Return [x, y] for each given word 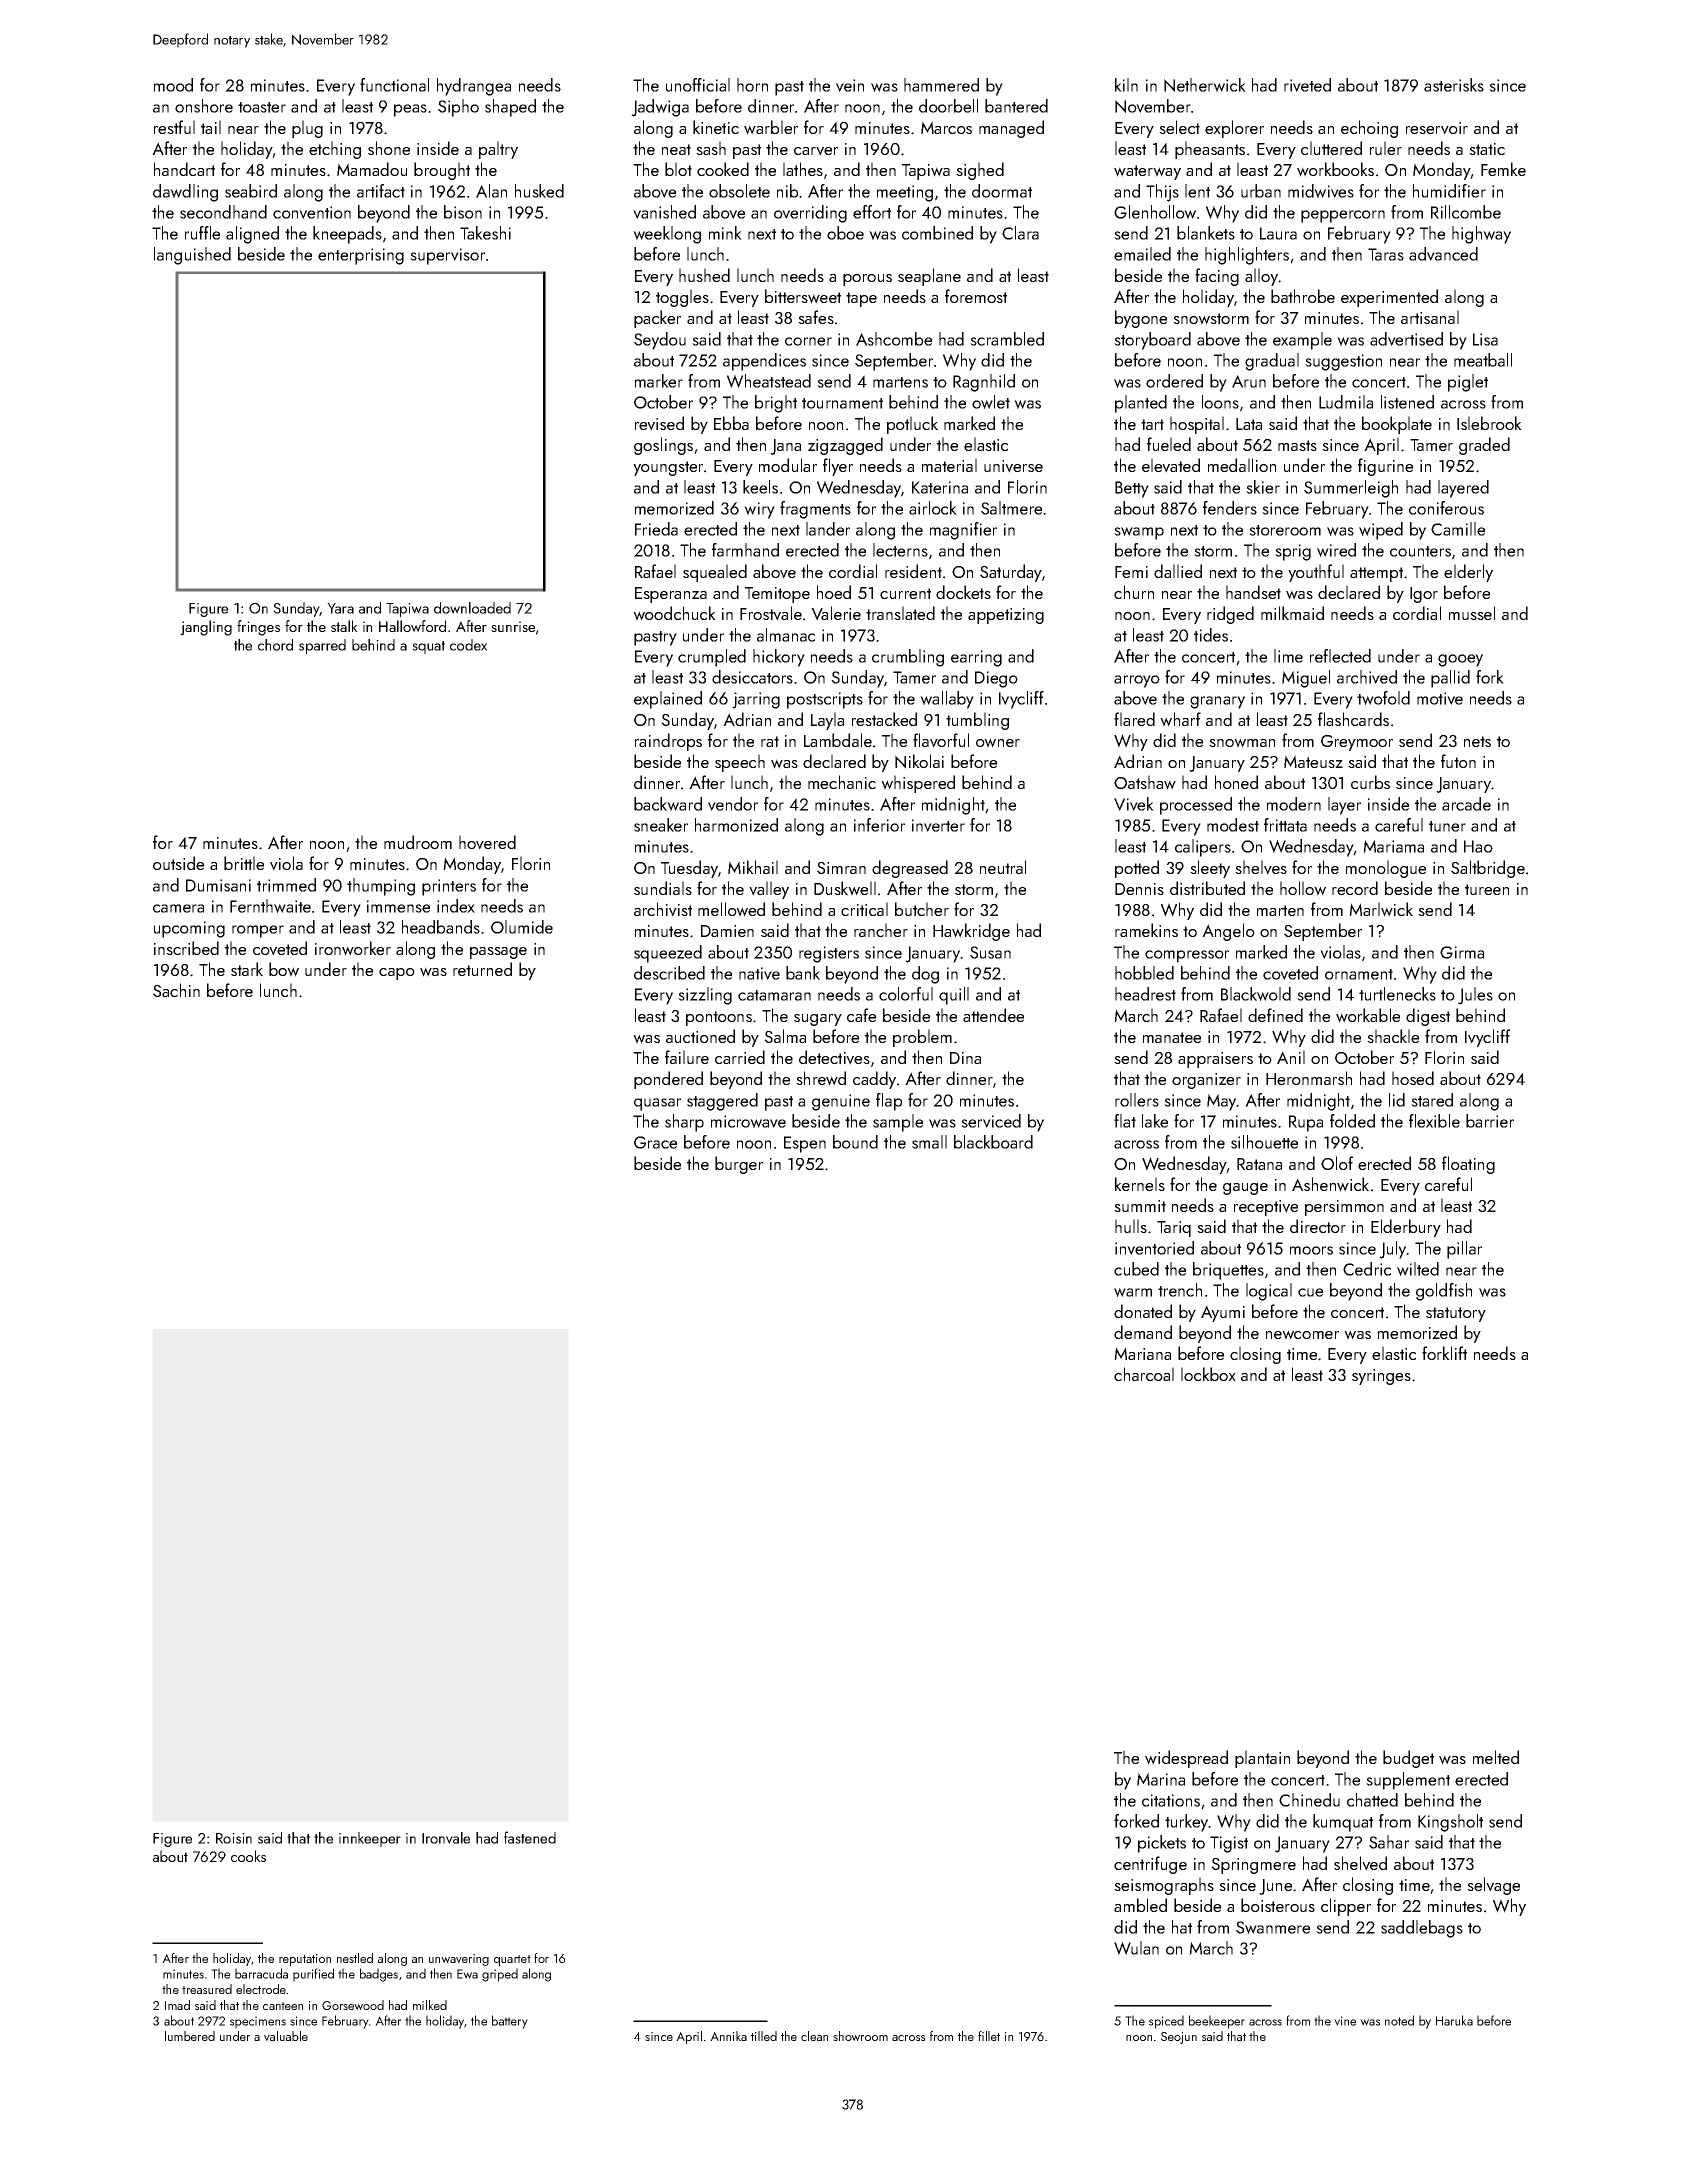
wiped [1381, 531]
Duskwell [845, 888]
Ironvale [446, 1838]
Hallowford [412, 626]
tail [211, 127]
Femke [1503, 169]
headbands [441, 927]
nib [787, 191]
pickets [1162, 1844]
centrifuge [1150, 1865]
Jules [1475, 996]
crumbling [908, 658]
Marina [1161, 1779]
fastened [530, 1837]
